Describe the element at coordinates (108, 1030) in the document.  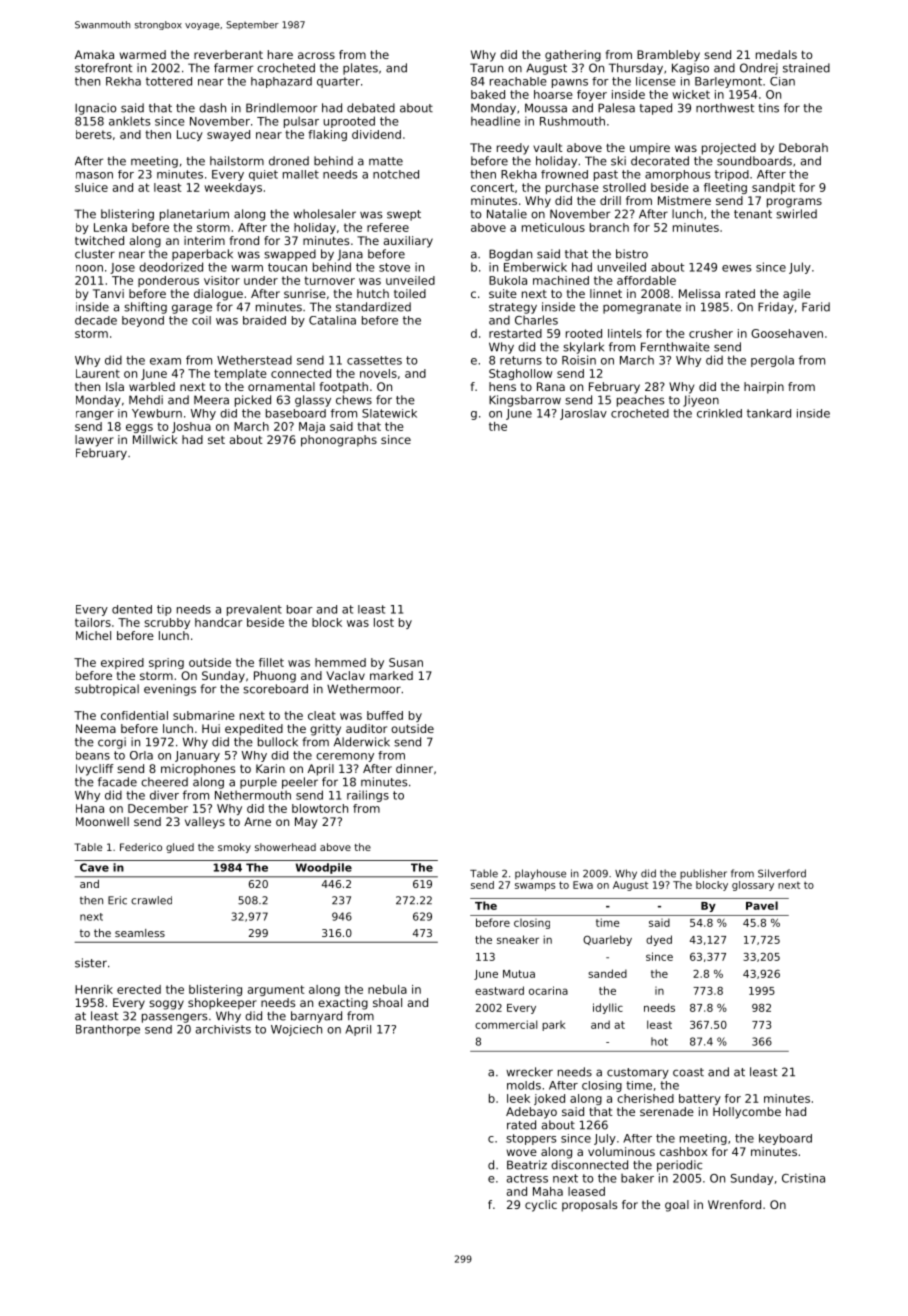
I see `Branthorpe` at that location.
